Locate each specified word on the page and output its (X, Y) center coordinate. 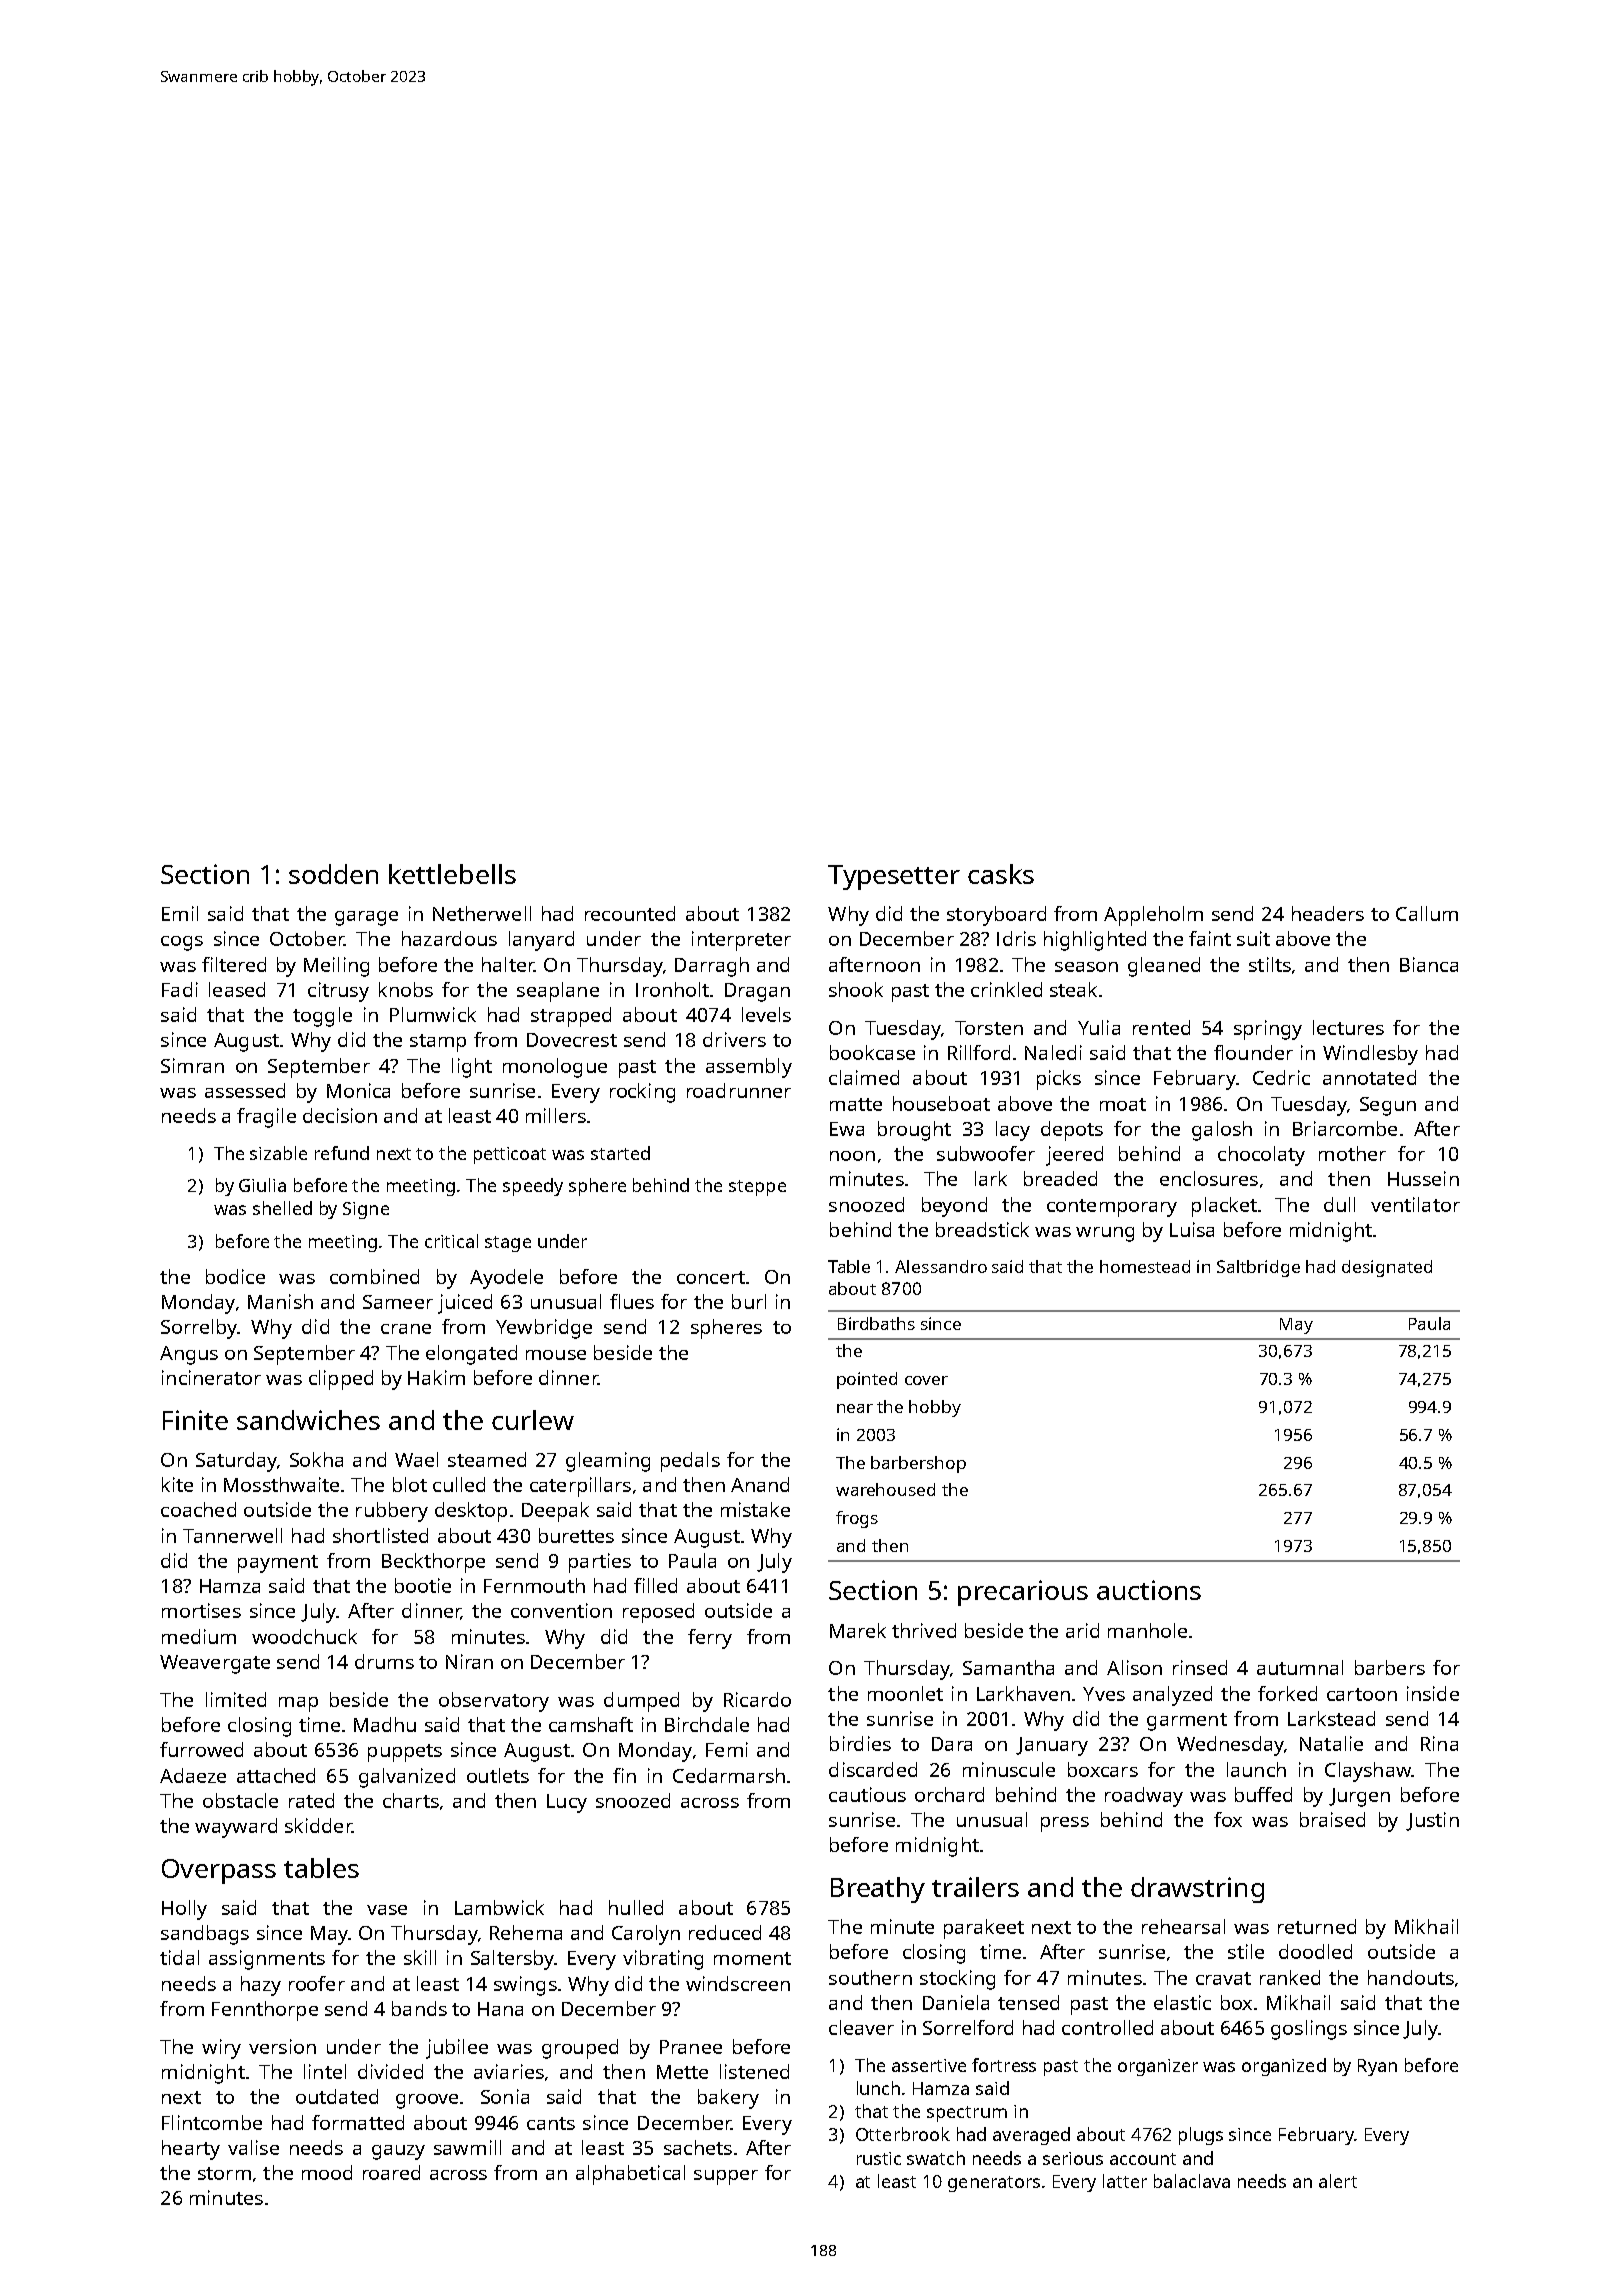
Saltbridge (1258, 1268)
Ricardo (757, 1699)
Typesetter (894, 877)
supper (726, 2177)
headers (1328, 913)
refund (342, 1153)
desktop (471, 1512)
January (1052, 1746)
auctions (1149, 1590)
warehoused (885, 1489)
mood (327, 2172)
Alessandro (941, 1266)
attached (276, 1775)
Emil (180, 913)
